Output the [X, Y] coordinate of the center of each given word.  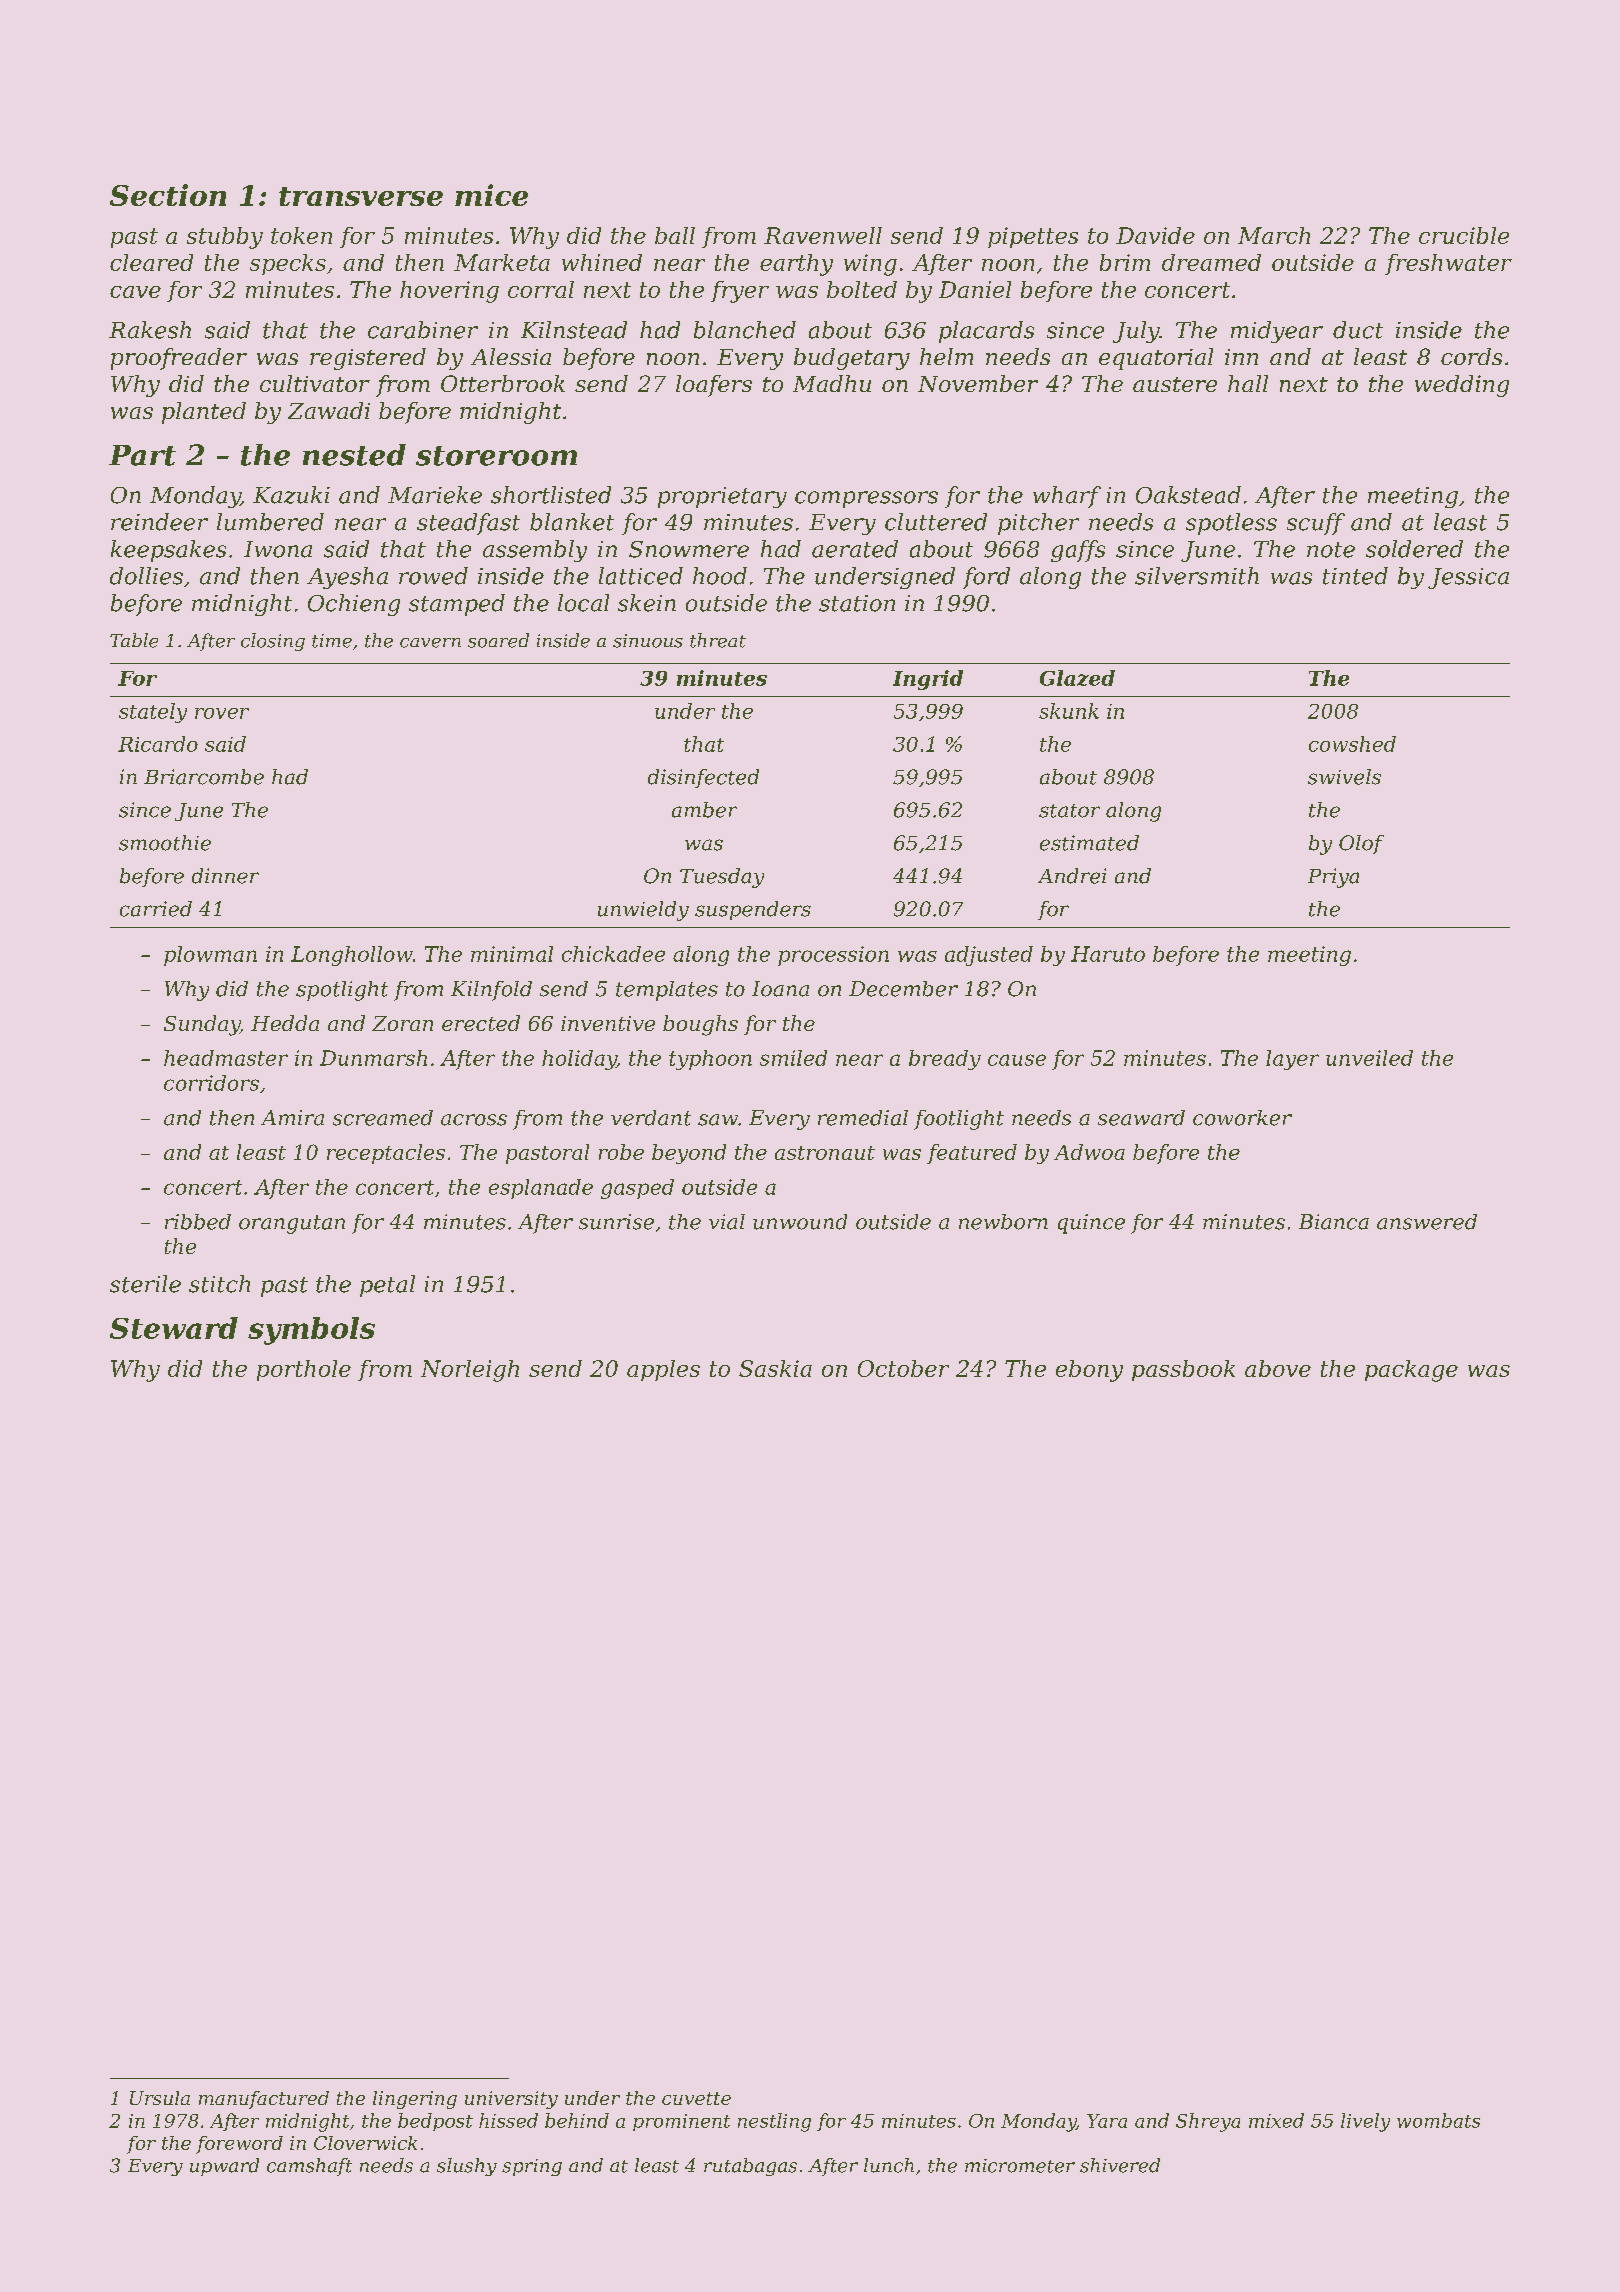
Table [134, 640]
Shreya [1208, 2122]
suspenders [753, 910]
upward [224, 2167]
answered [1427, 1222]
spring [532, 2167]
